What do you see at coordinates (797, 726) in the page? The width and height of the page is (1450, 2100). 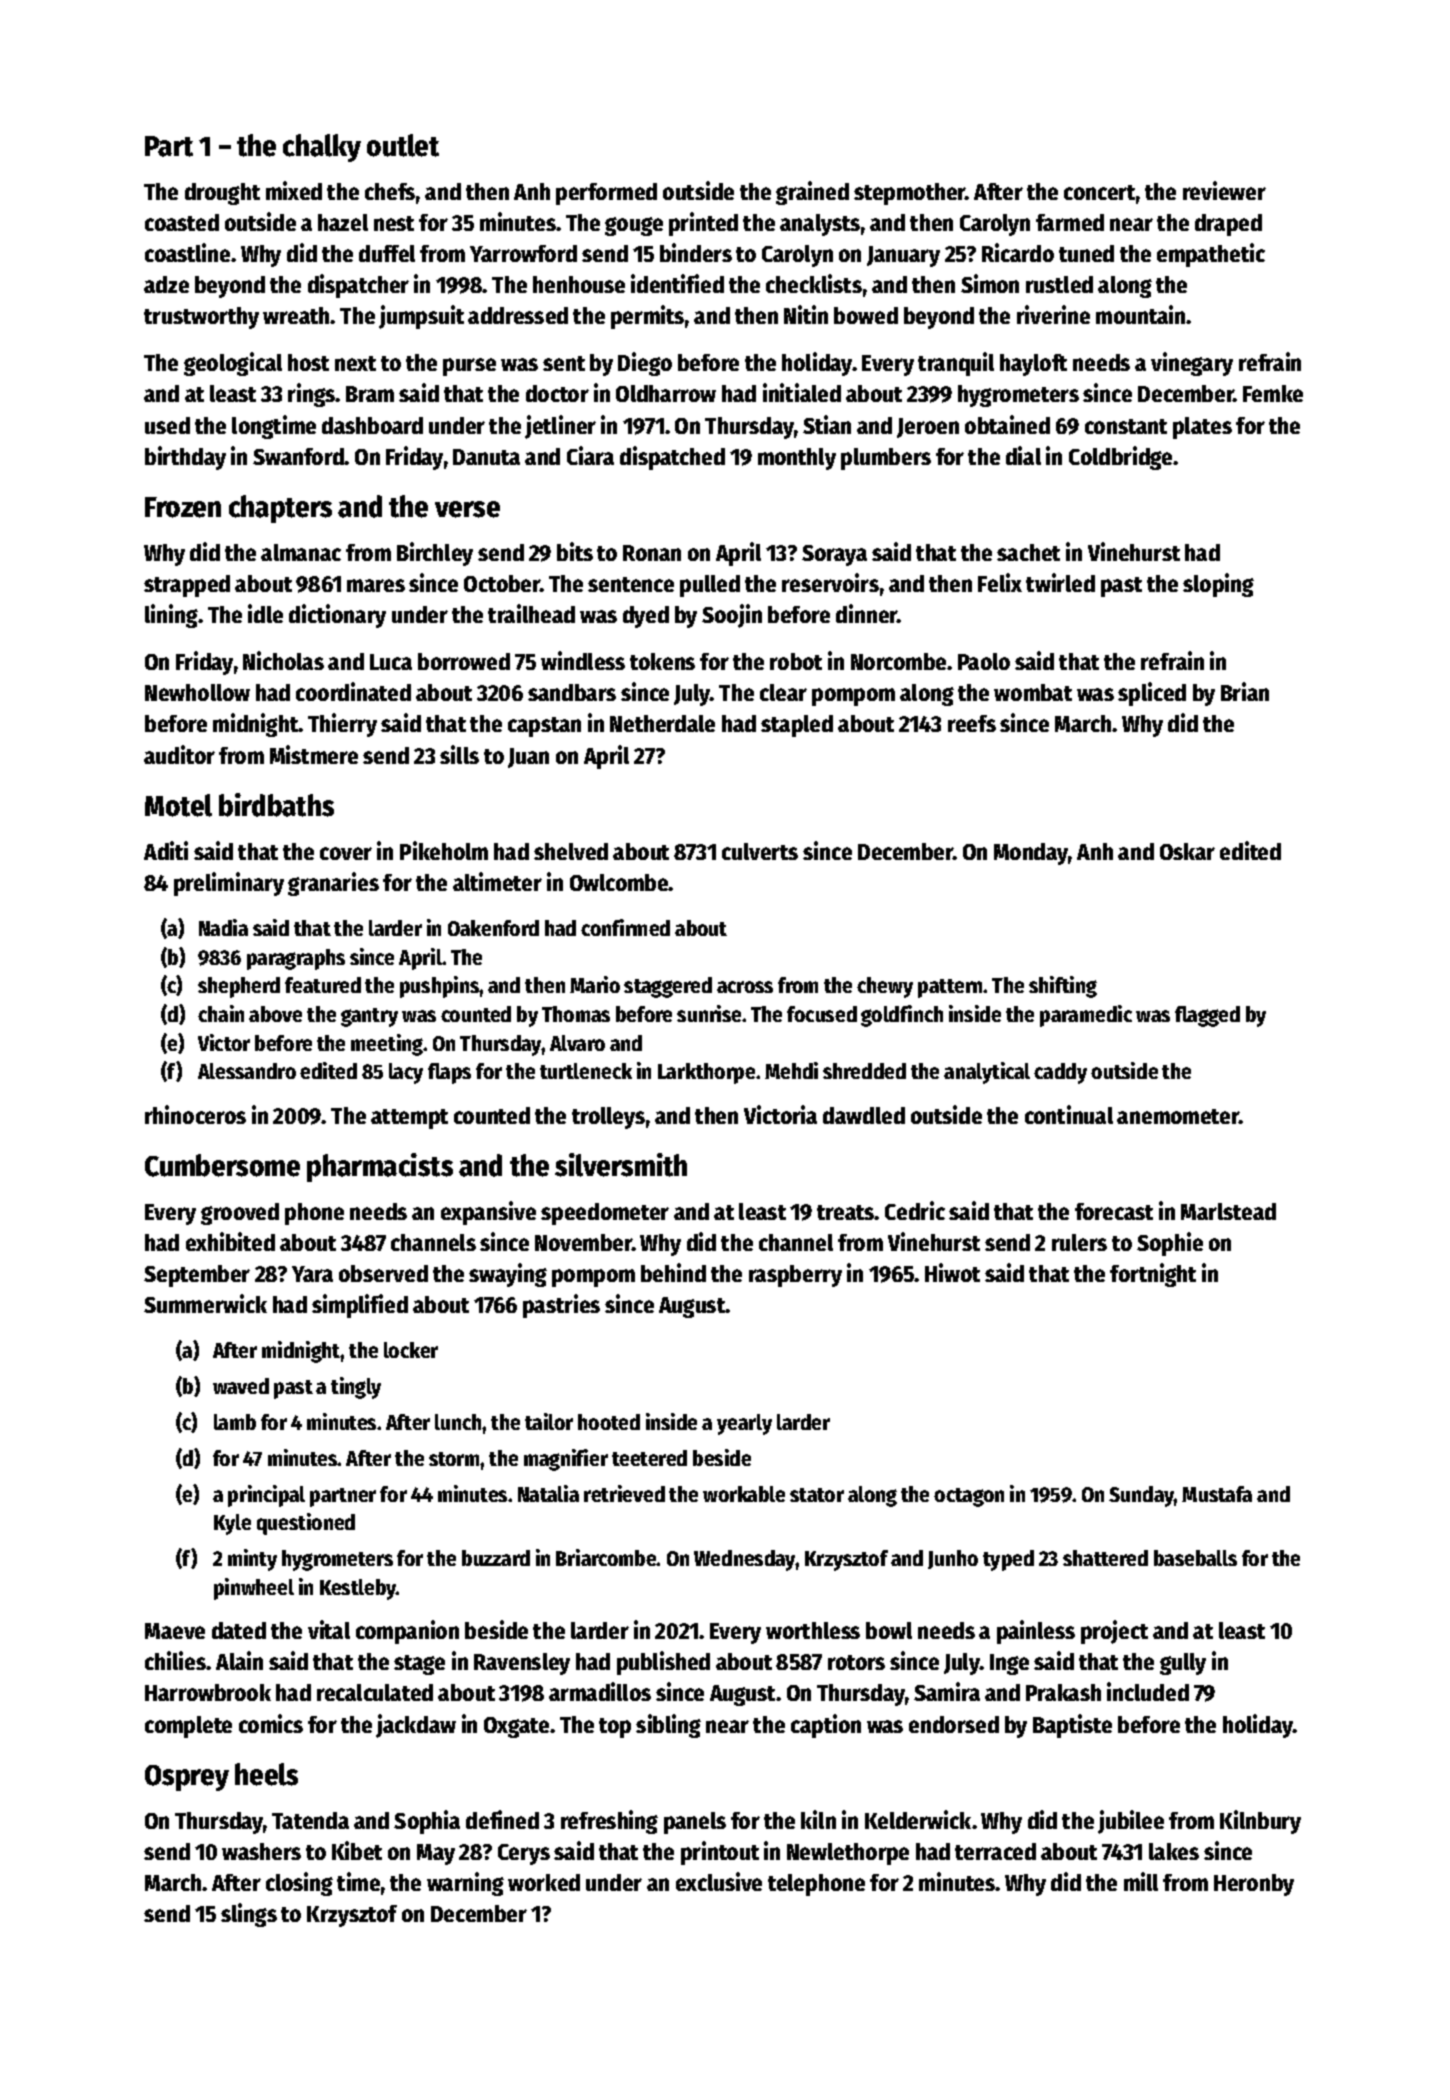 I see `stapled` at bounding box center [797, 726].
